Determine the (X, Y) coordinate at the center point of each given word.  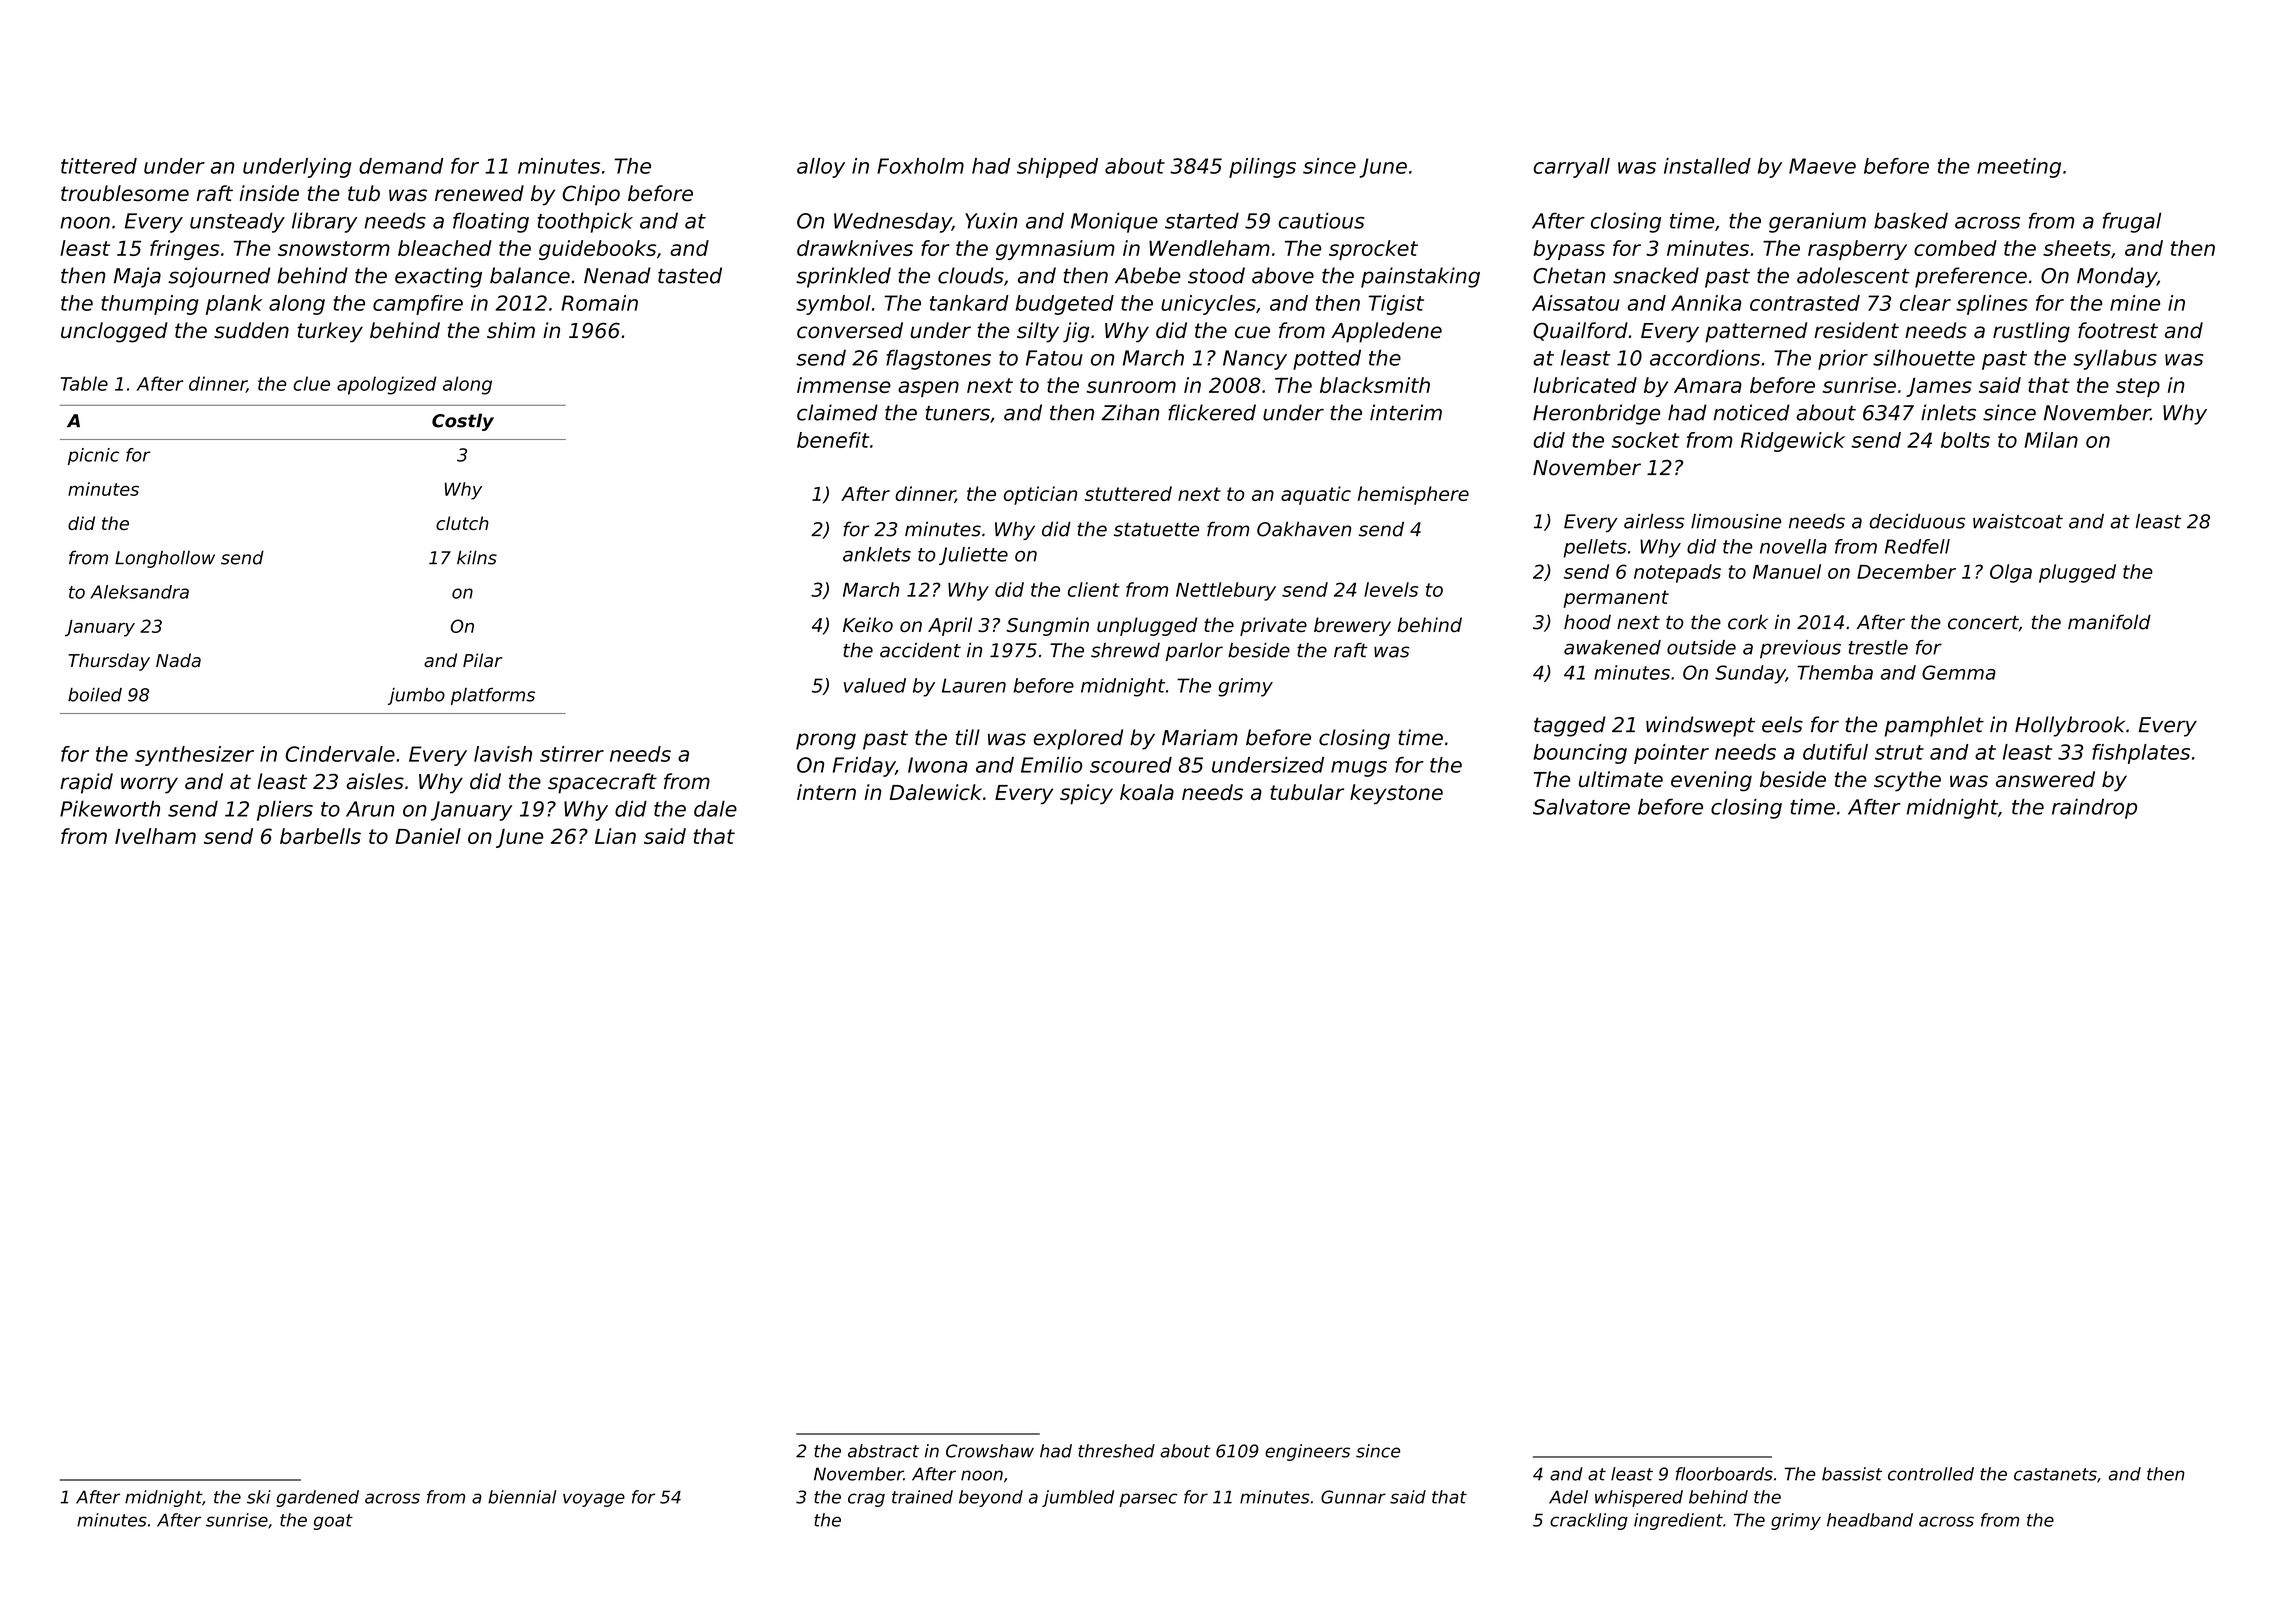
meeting (2019, 168)
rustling (2031, 332)
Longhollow (165, 559)
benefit (833, 440)
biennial (522, 1497)
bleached (445, 248)
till (968, 737)
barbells (320, 836)
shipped (1057, 168)
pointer (1671, 754)
